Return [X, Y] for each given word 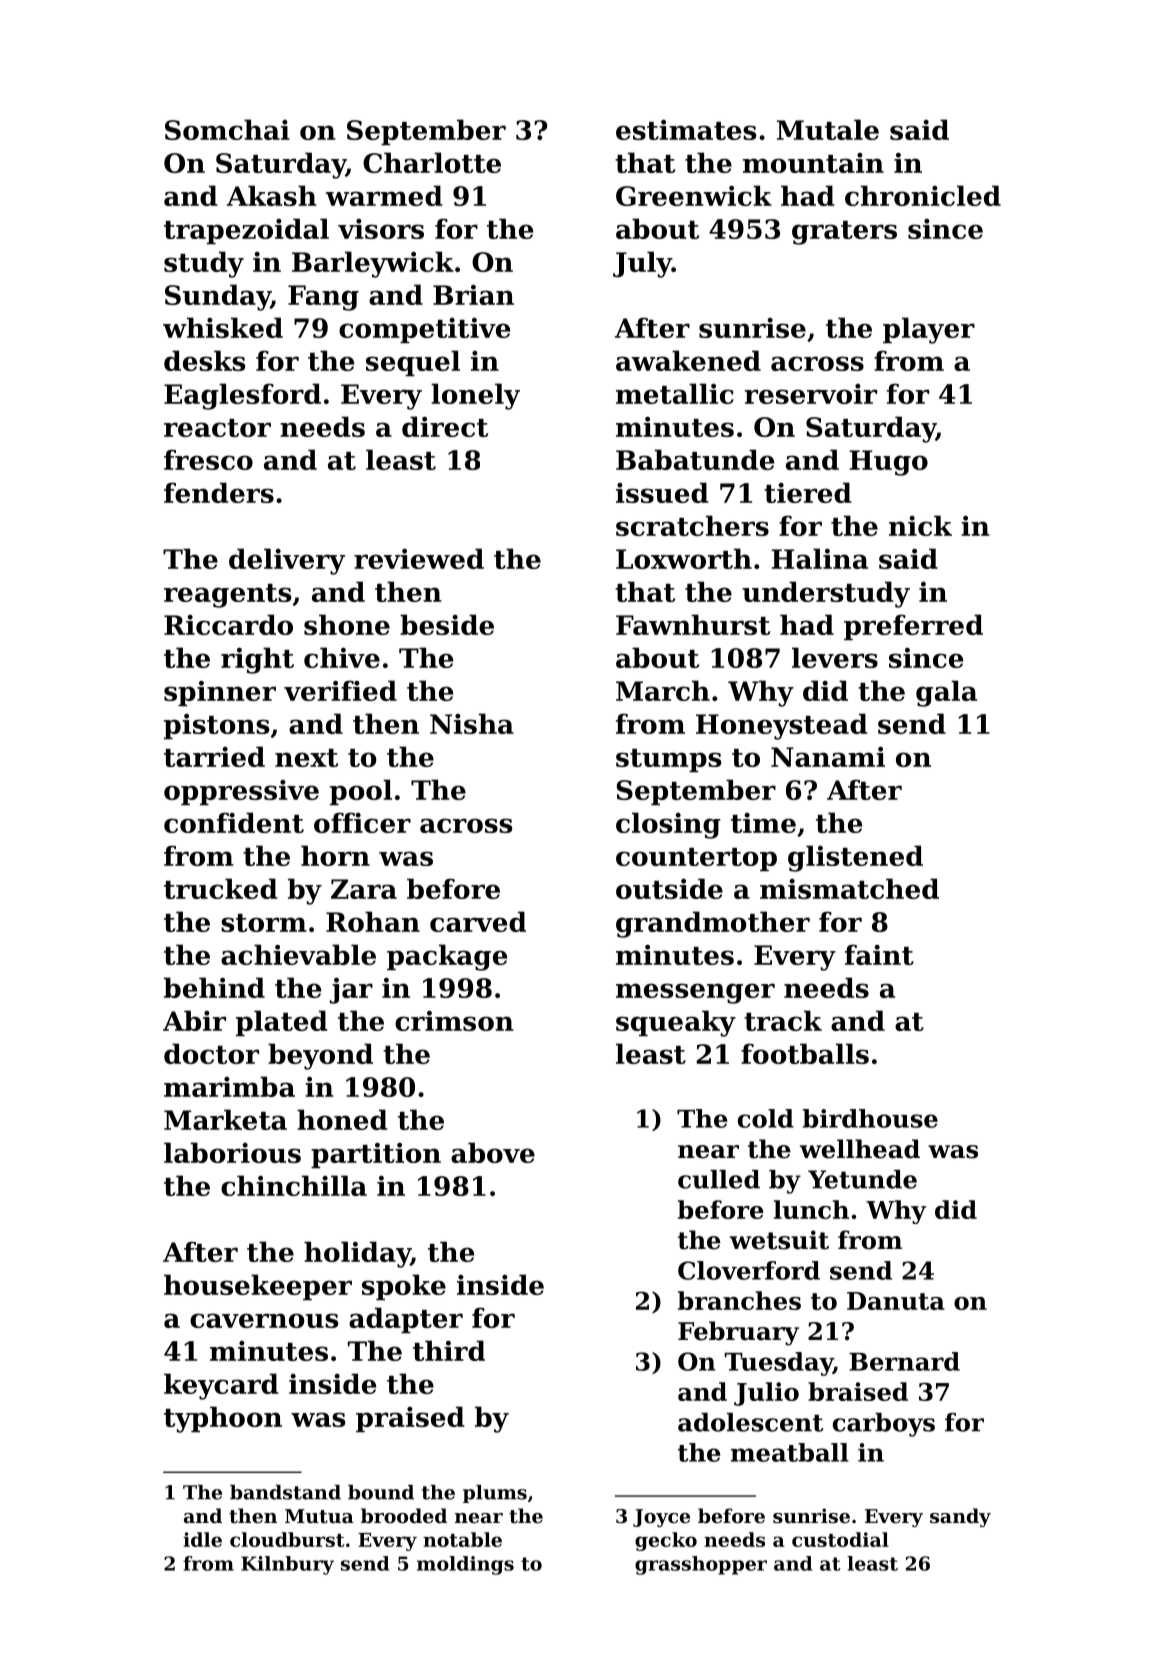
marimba [229, 1086]
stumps [668, 760]
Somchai [227, 129]
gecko [666, 1541]
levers [835, 657]
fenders [219, 492]
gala [946, 693]
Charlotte [432, 162]
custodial [840, 1539]
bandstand [285, 1492]
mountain [813, 163]
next [306, 758]
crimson [454, 1021]
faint [879, 954]
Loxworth [684, 558]
